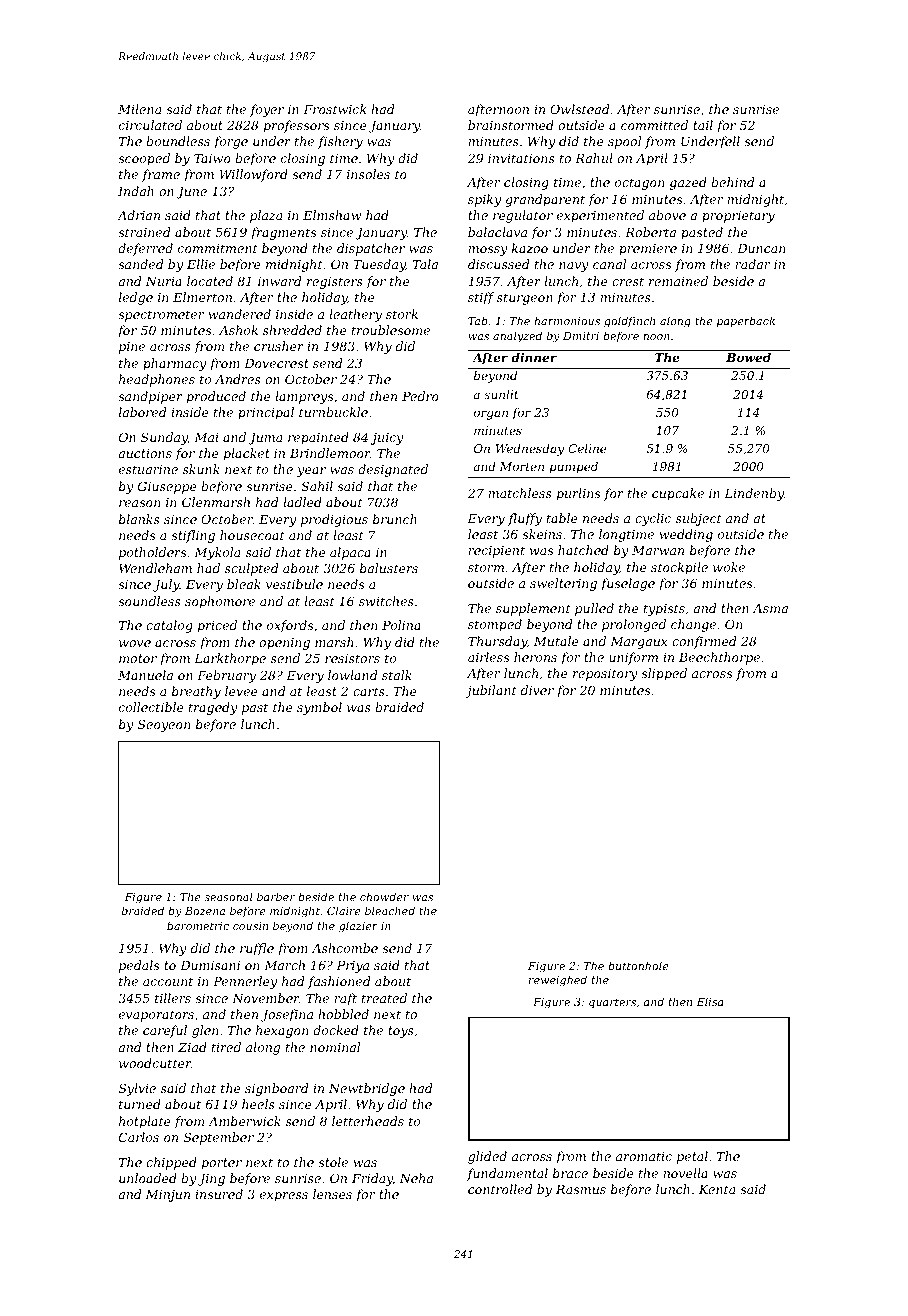  I want to click on foyer, so click(267, 110).
